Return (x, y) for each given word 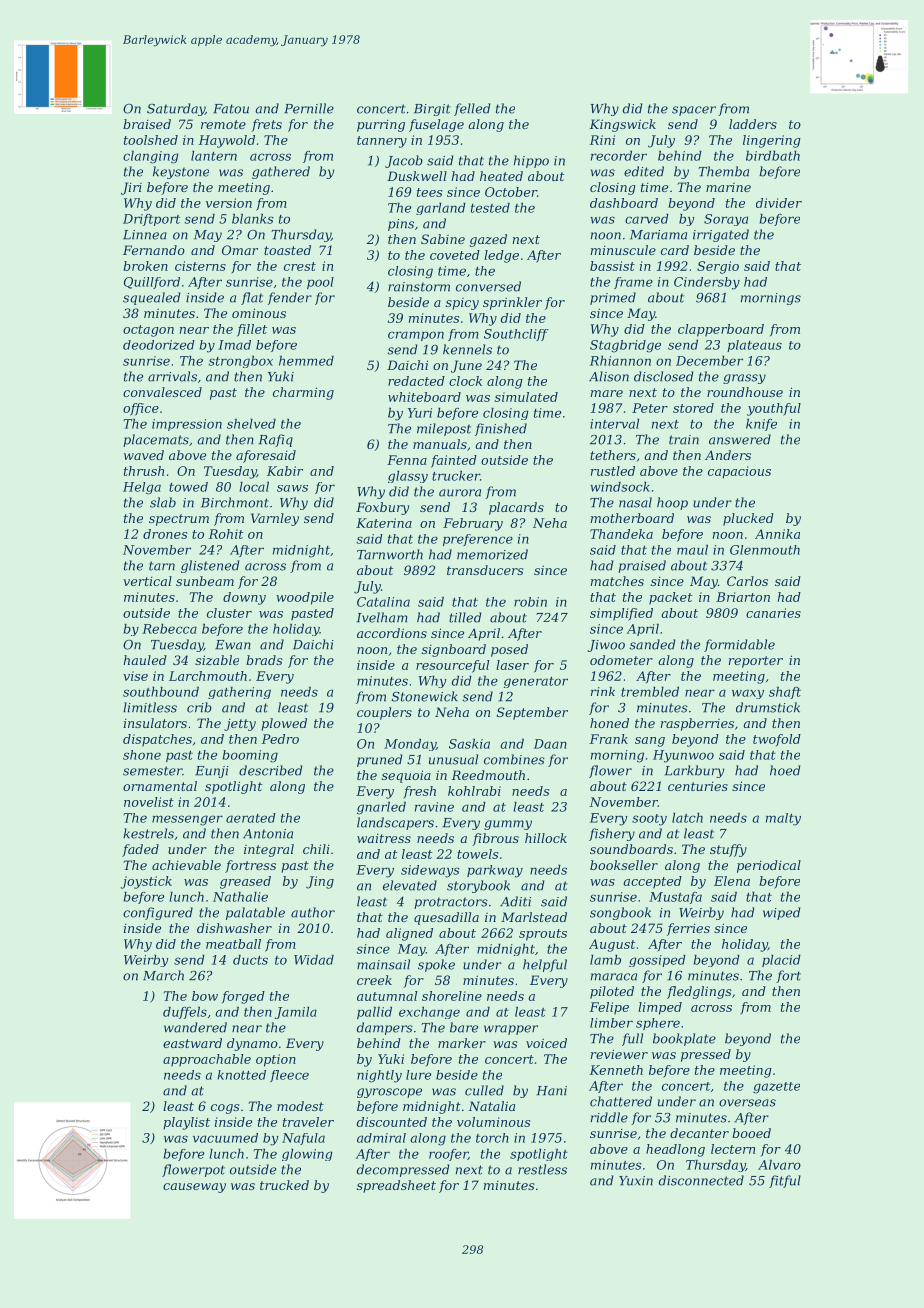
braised (147, 124)
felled (472, 109)
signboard (454, 650)
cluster (229, 613)
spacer (694, 111)
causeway (194, 1188)
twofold (777, 740)
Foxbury (382, 508)
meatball (233, 944)
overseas (747, 1103)
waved (144, 455)
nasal (635, 502)
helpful (545, 965)
